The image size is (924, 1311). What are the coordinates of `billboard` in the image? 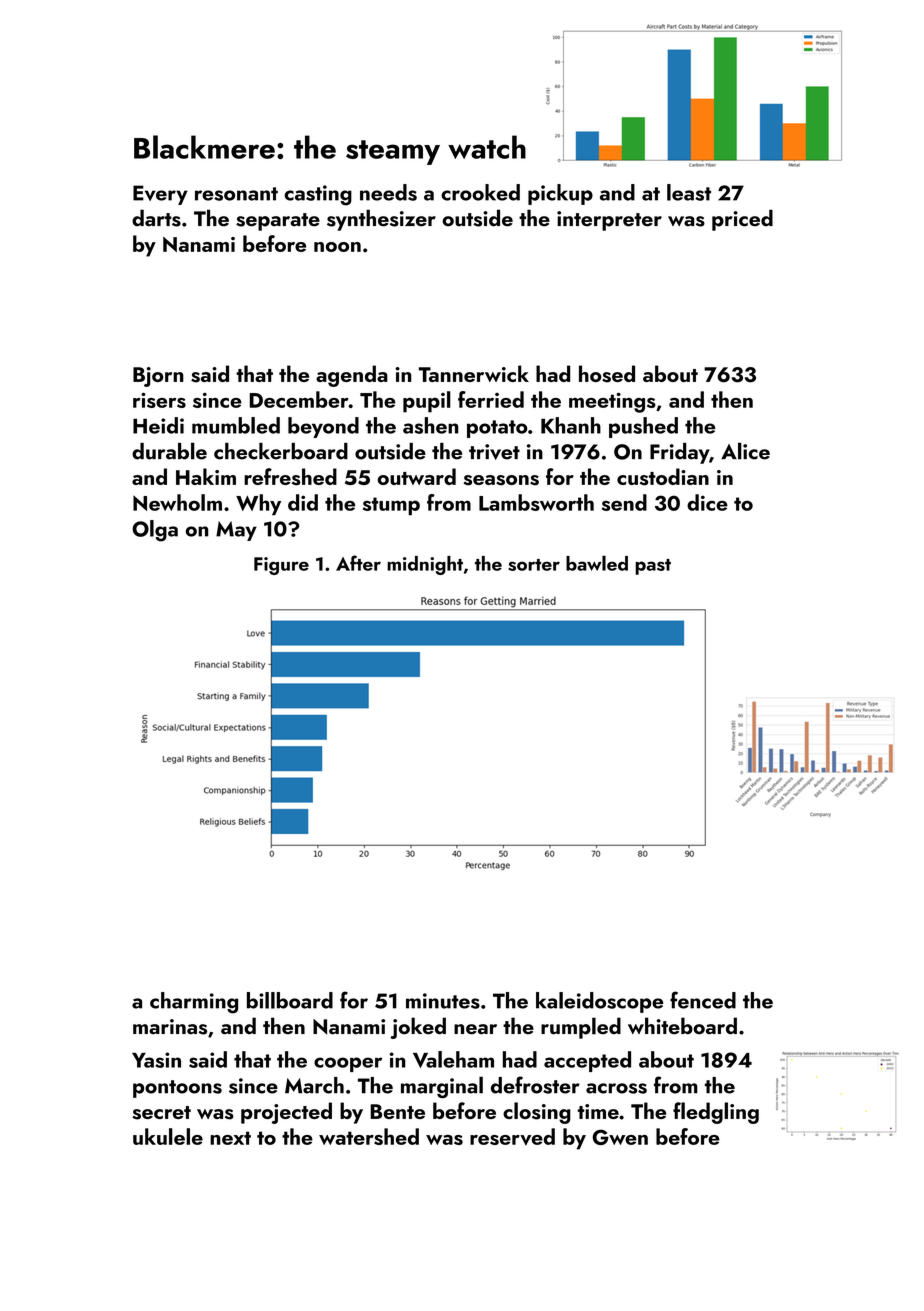 It's located at (290, 1000).
